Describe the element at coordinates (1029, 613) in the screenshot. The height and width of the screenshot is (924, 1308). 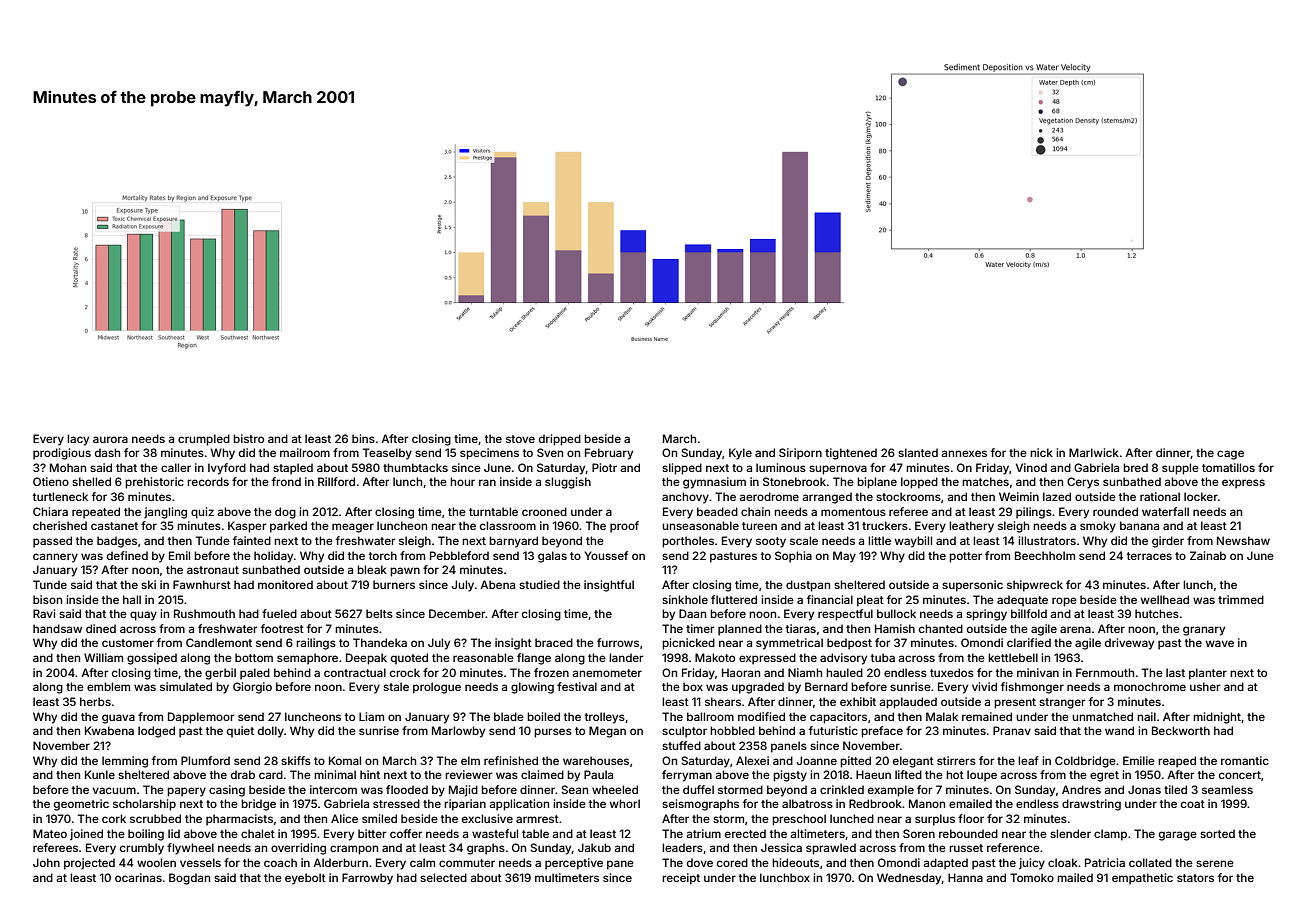
I see `billfold` at that location.
